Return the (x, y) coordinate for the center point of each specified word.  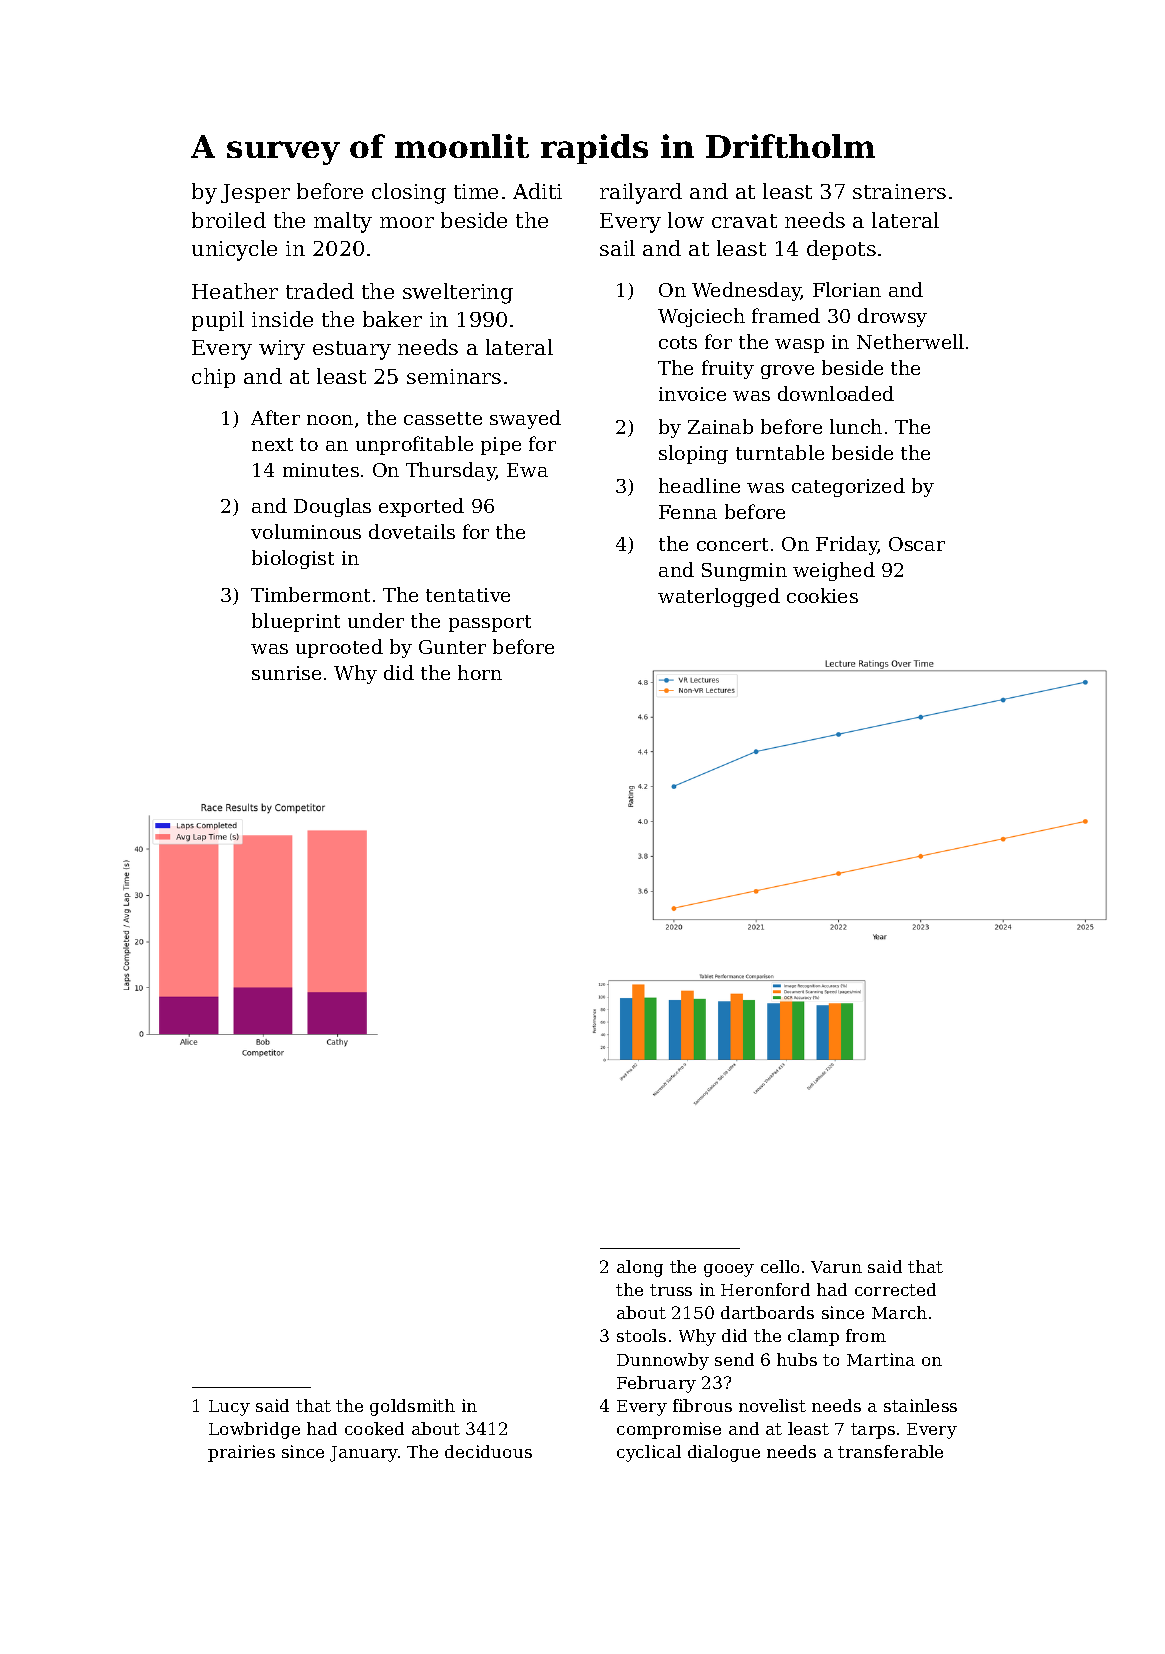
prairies (241, 1453)
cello (780, 1266)
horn (480, 672)
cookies (822, 595)
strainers (899, 191)
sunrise (286, 673)
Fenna (688, 512)
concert (732, 544)
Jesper (255, 193)
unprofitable (414, 445)
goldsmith (412, 1407)
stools (641, 1335)
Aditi (537, 191)
